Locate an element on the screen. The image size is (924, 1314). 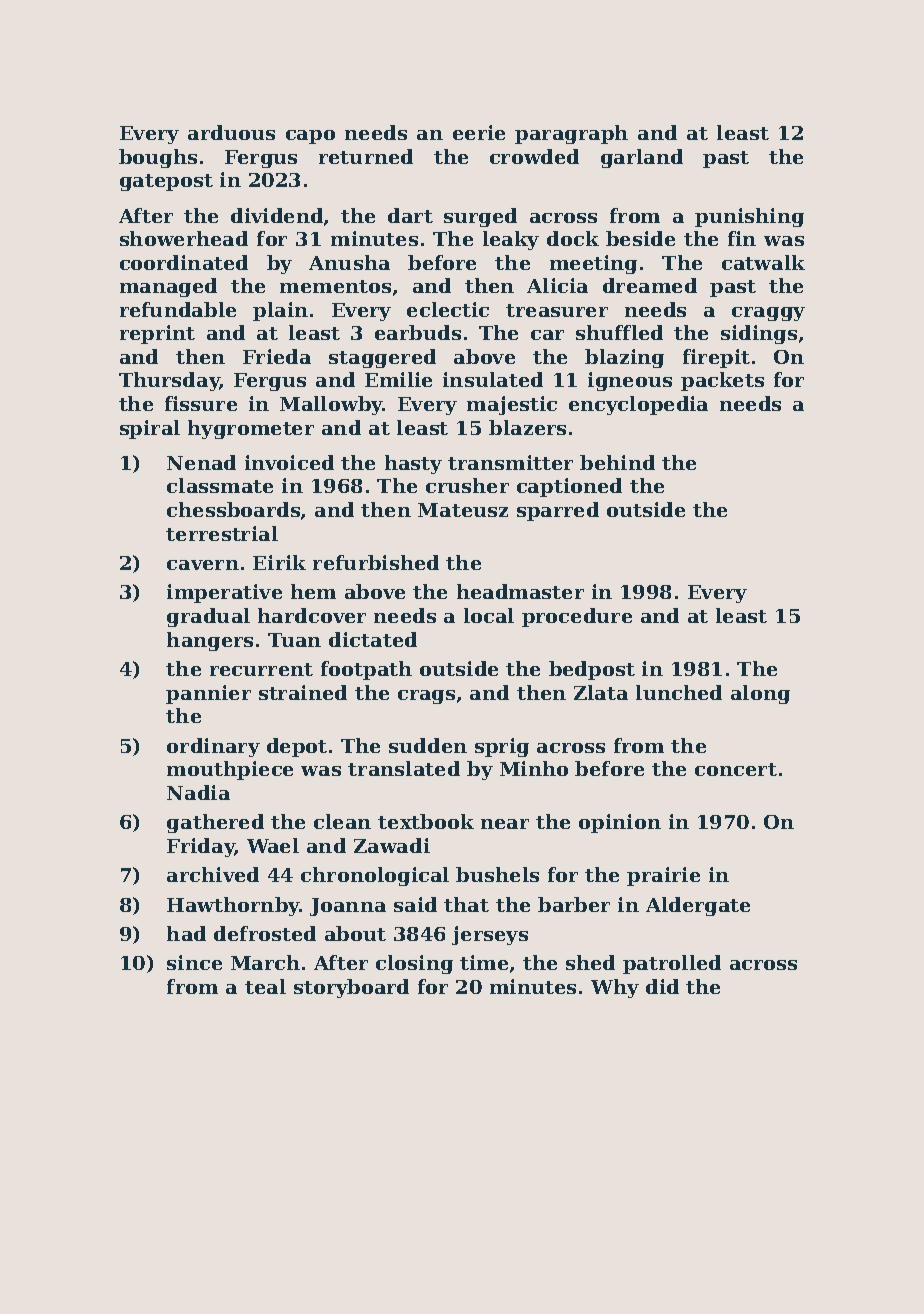
encyclopedia is located at coordinates (638, 405).
